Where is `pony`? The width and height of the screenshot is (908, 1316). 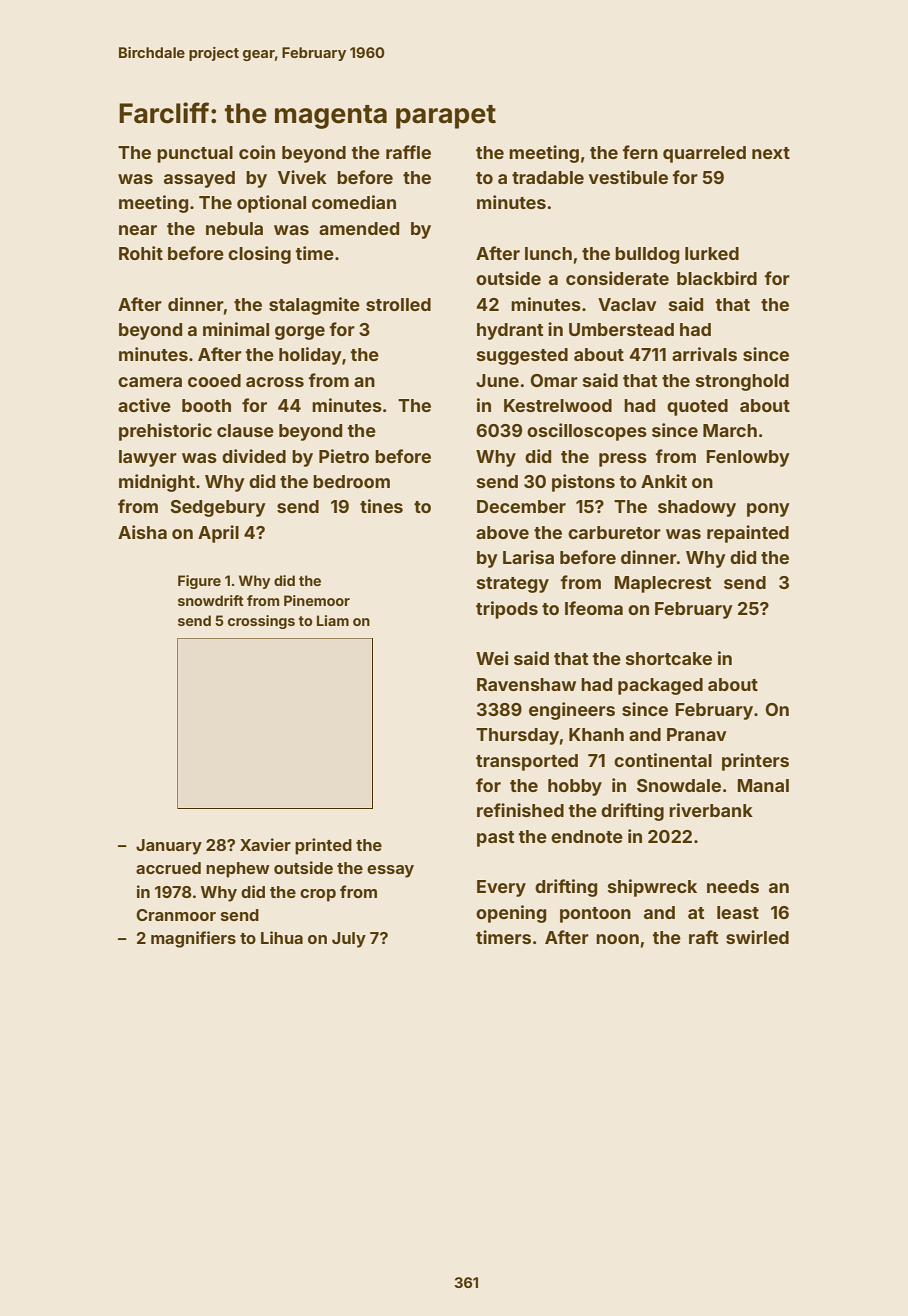 pony is located at coordinates (768, 510).
